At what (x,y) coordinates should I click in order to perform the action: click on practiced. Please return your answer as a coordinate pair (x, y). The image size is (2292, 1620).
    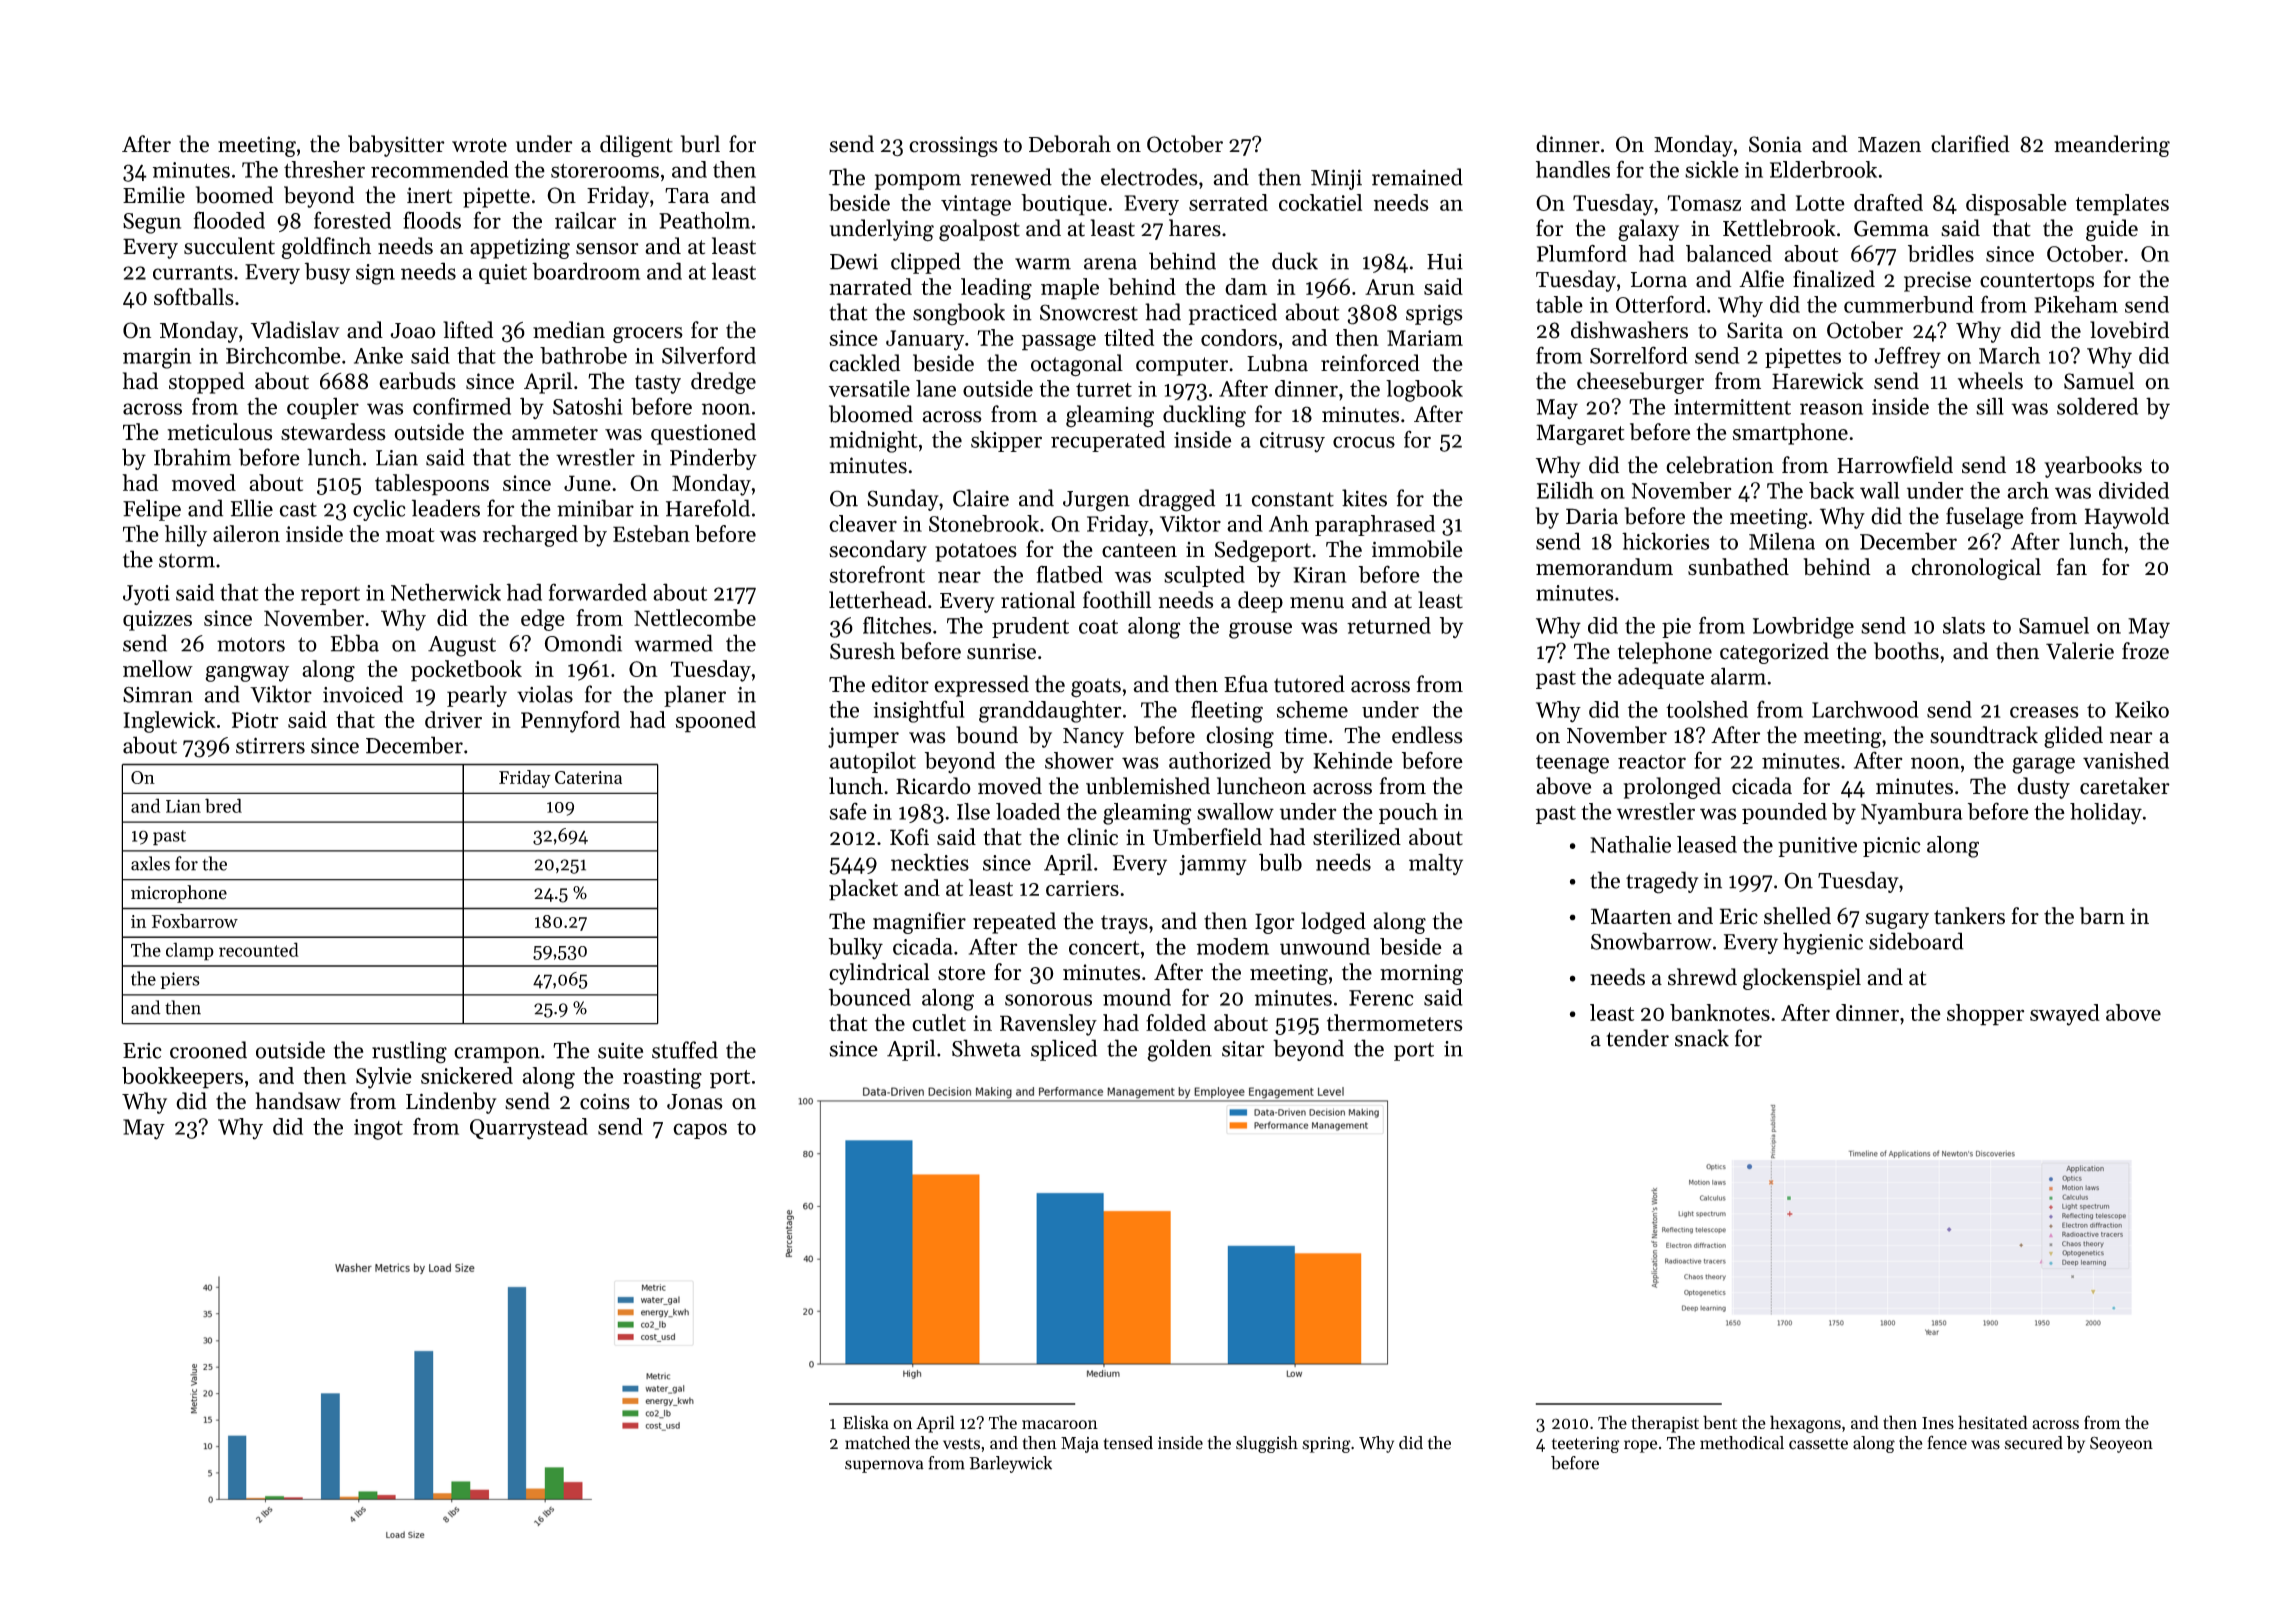
    Looking at the image, I should click on (1233, 314).
